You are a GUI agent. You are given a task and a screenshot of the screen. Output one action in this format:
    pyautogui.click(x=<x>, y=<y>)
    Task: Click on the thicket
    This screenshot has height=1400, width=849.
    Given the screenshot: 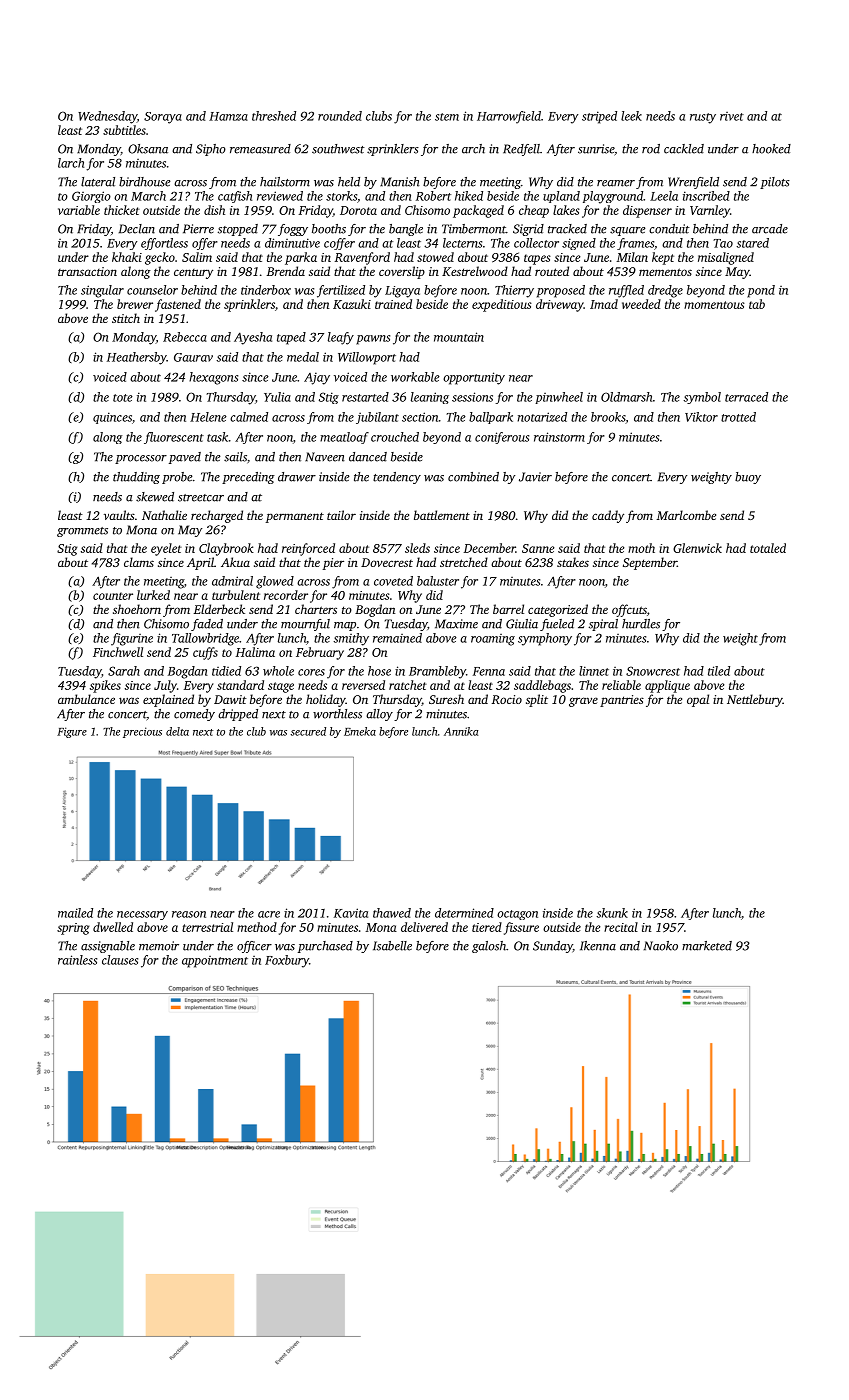 What is the action you would take?
    pyautogui.click(x=122, y=210)
